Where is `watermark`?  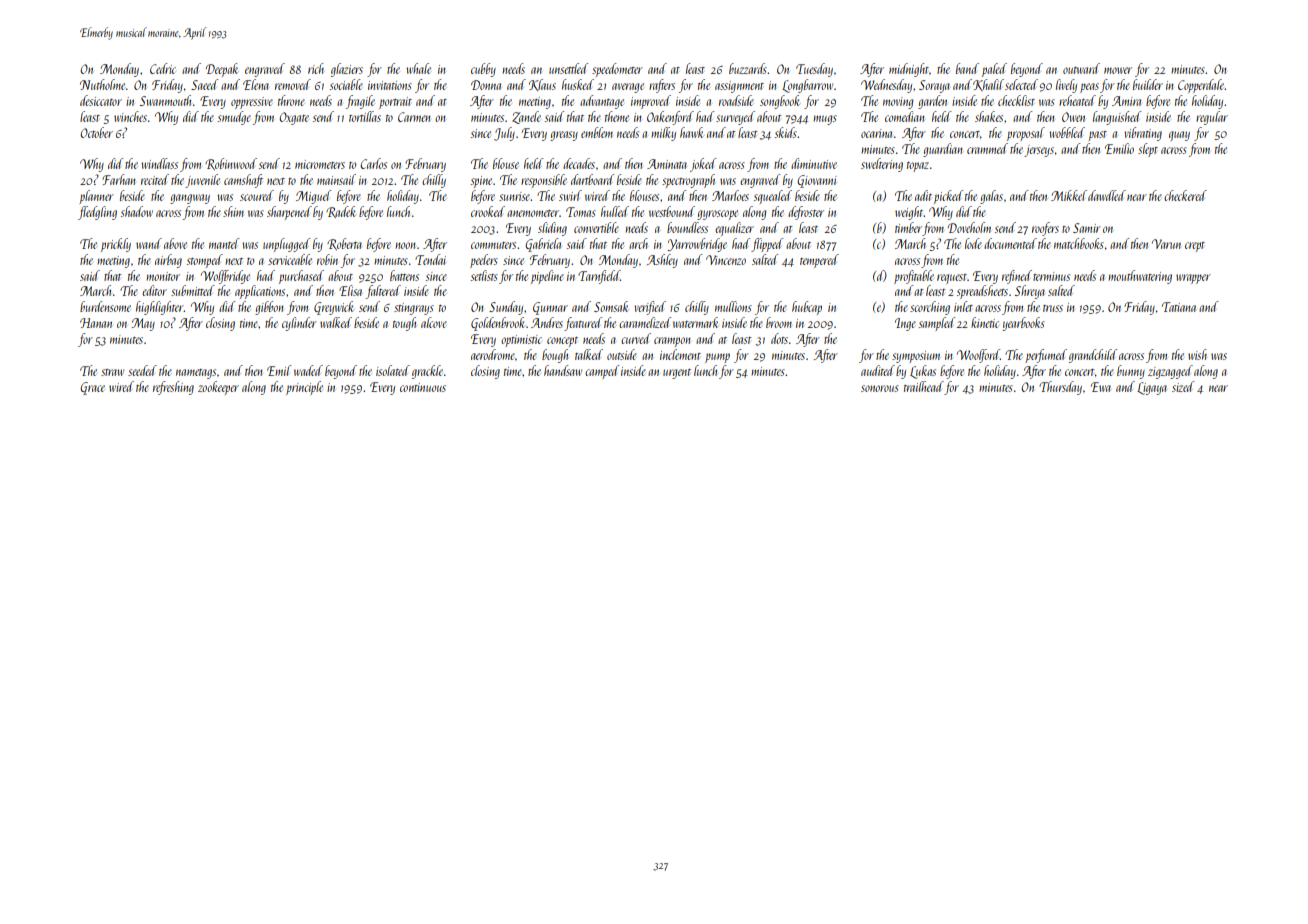 watermark is located at coordinates (695, 322).
